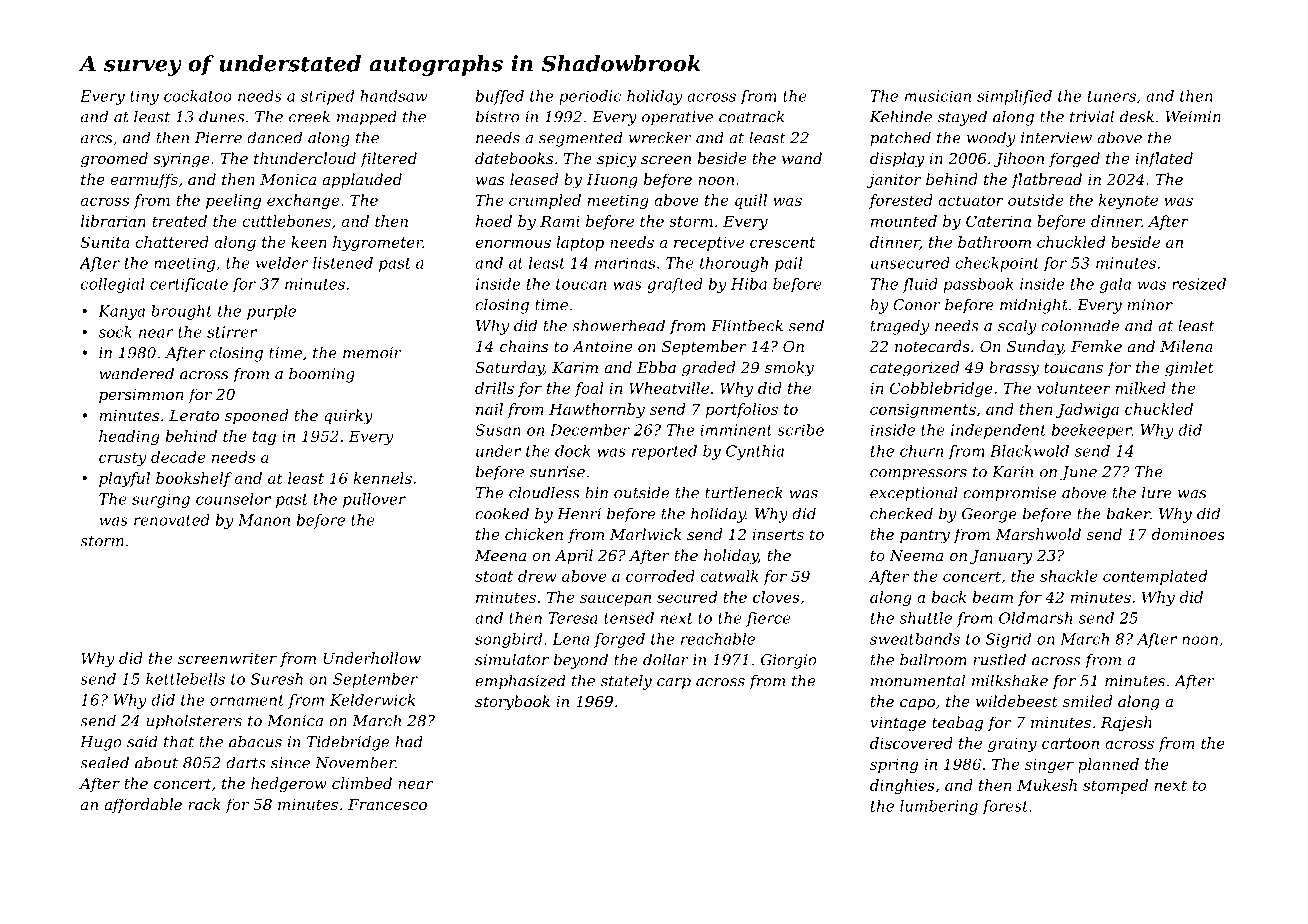 This screenshot has width=1308, height=924. What do you see at coordinates (1188, 534) in the screenshot?
I see `dominoes` at bounding box center [1188, 534].
